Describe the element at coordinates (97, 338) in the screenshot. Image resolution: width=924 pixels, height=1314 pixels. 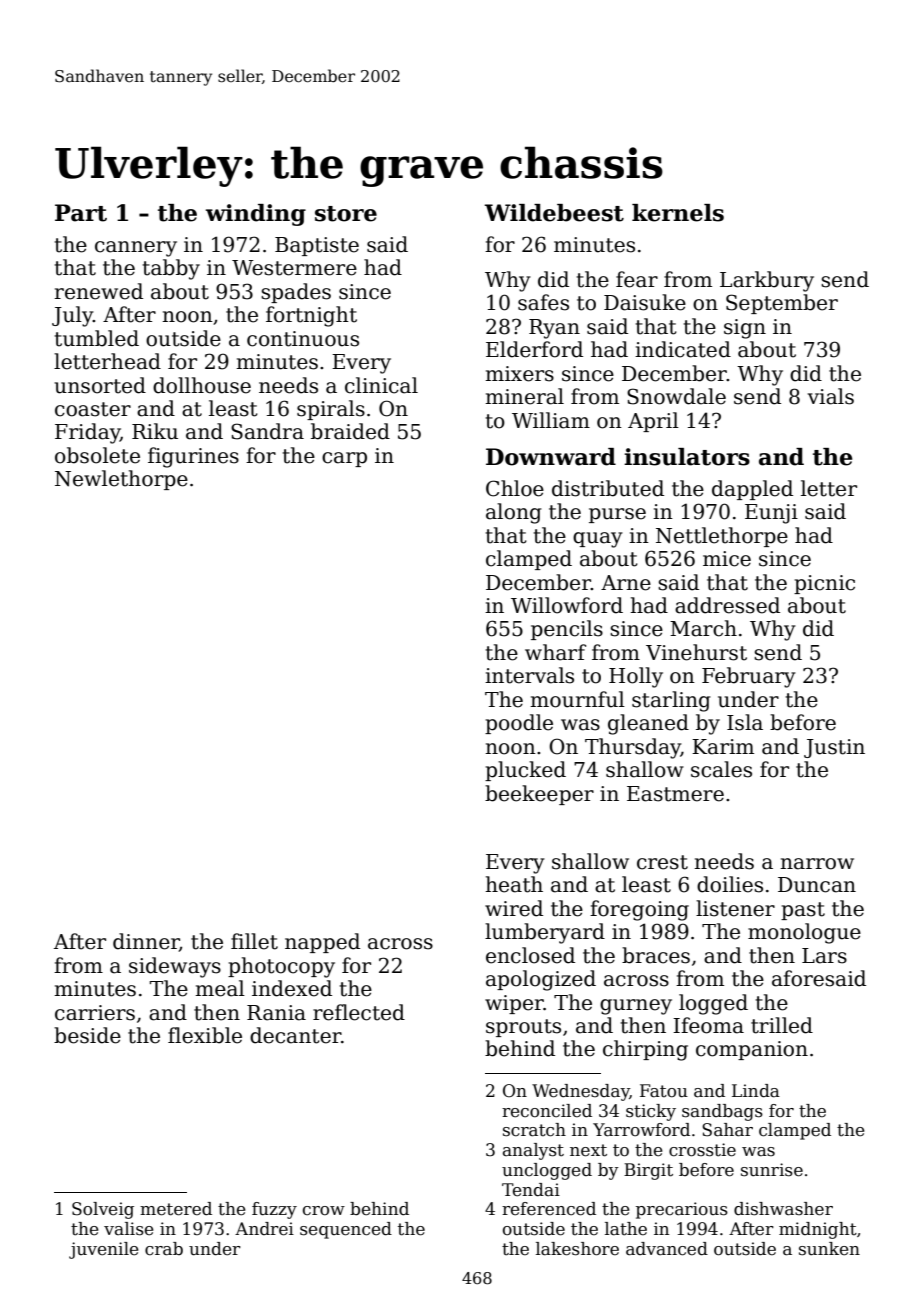
I see `tumbled` at that location.
